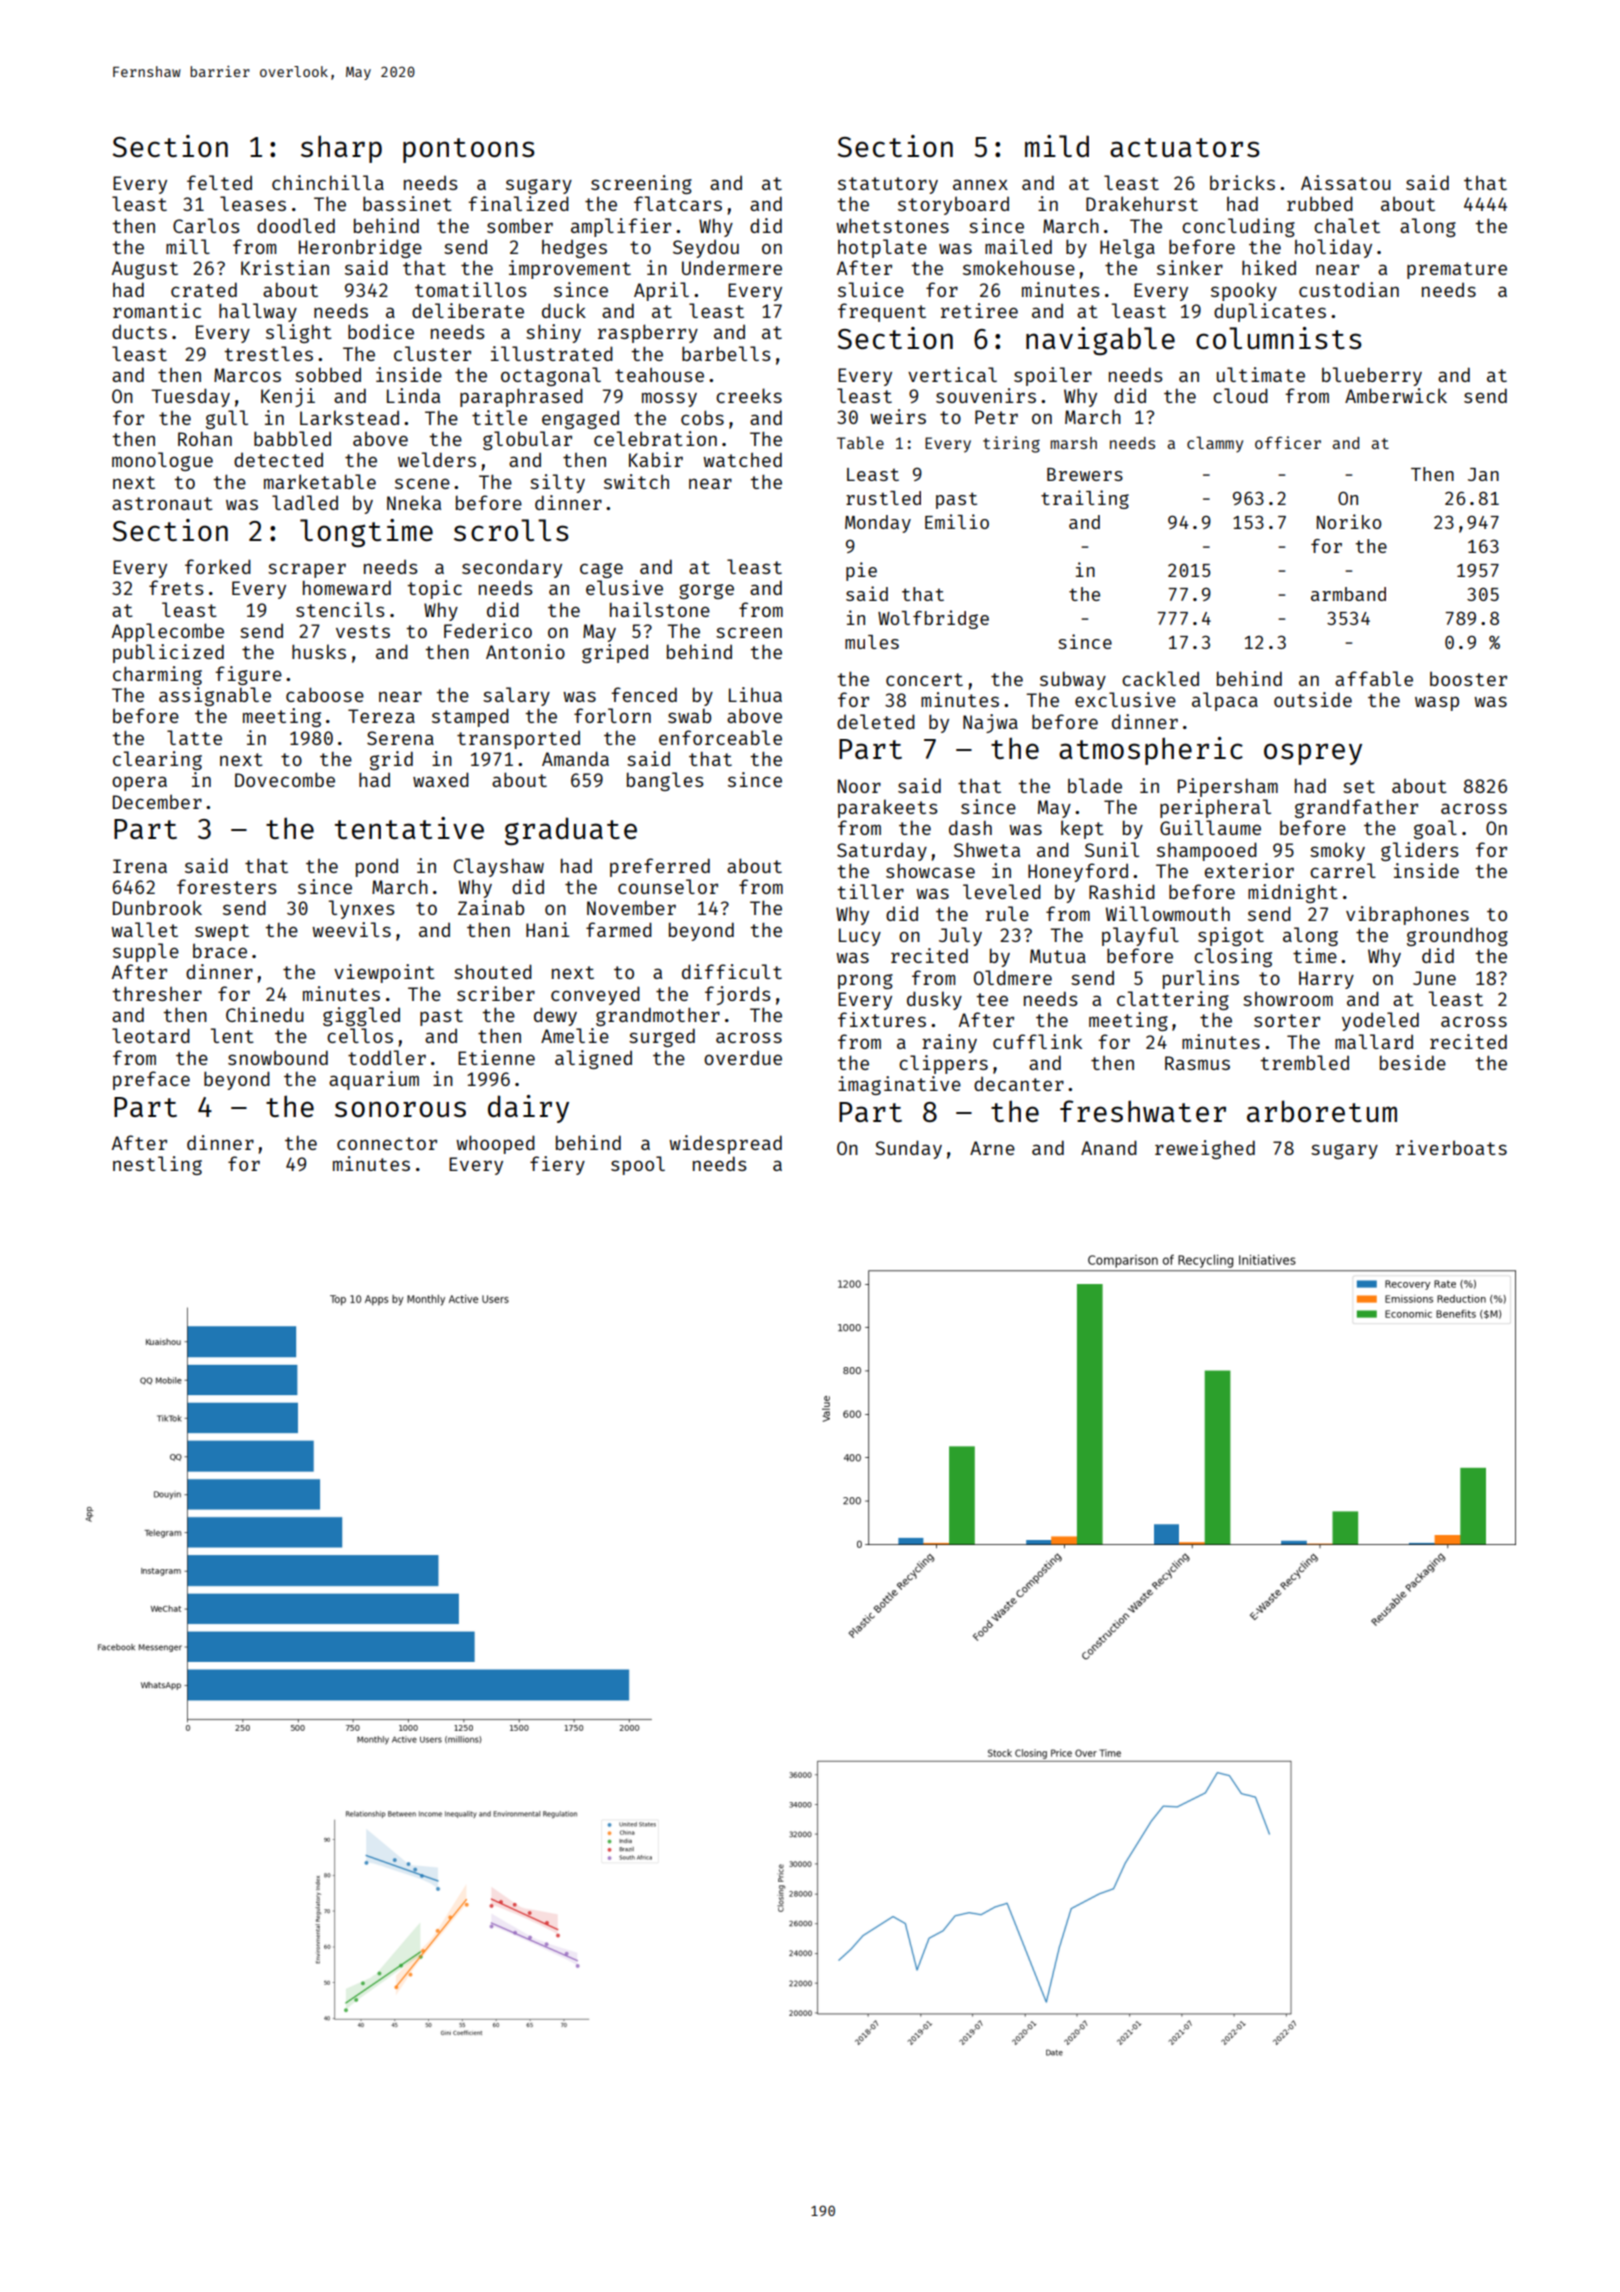  I want to click on premature, so click(1457, 270).
